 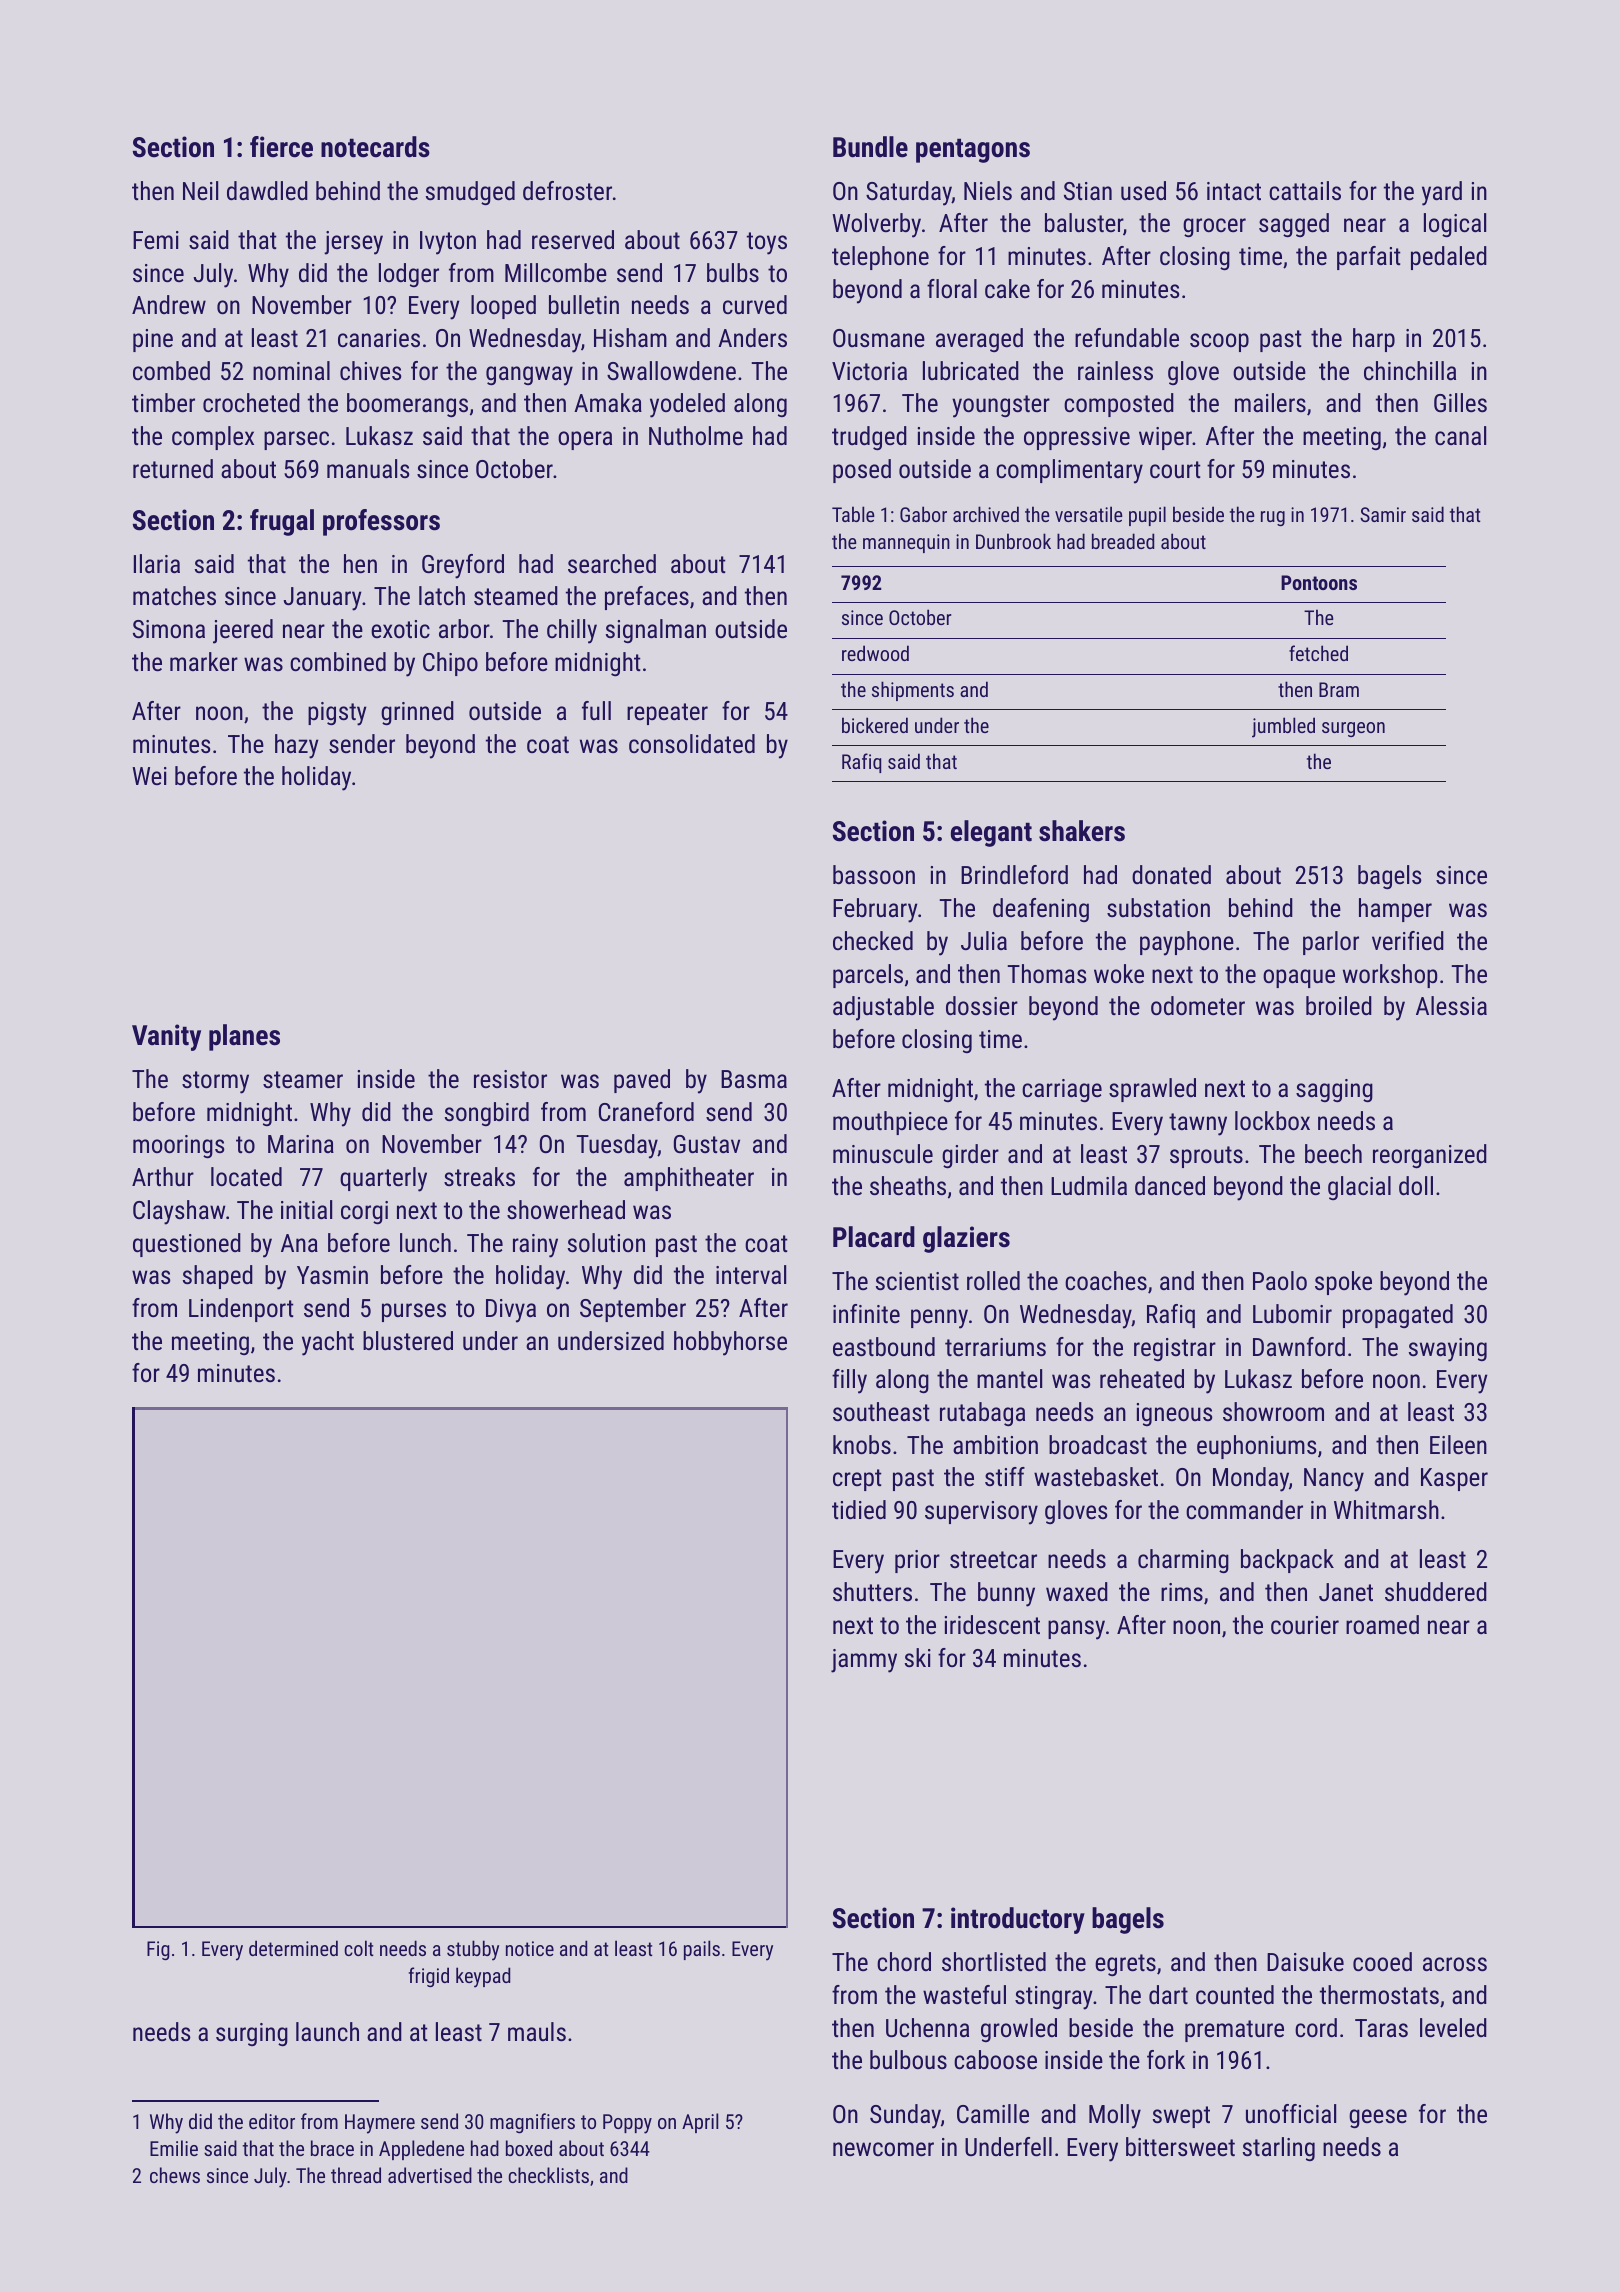 What do you see at coordinates (905, 2116) in the image?
I see `Sunday` at bounding box center [905, 2116].
